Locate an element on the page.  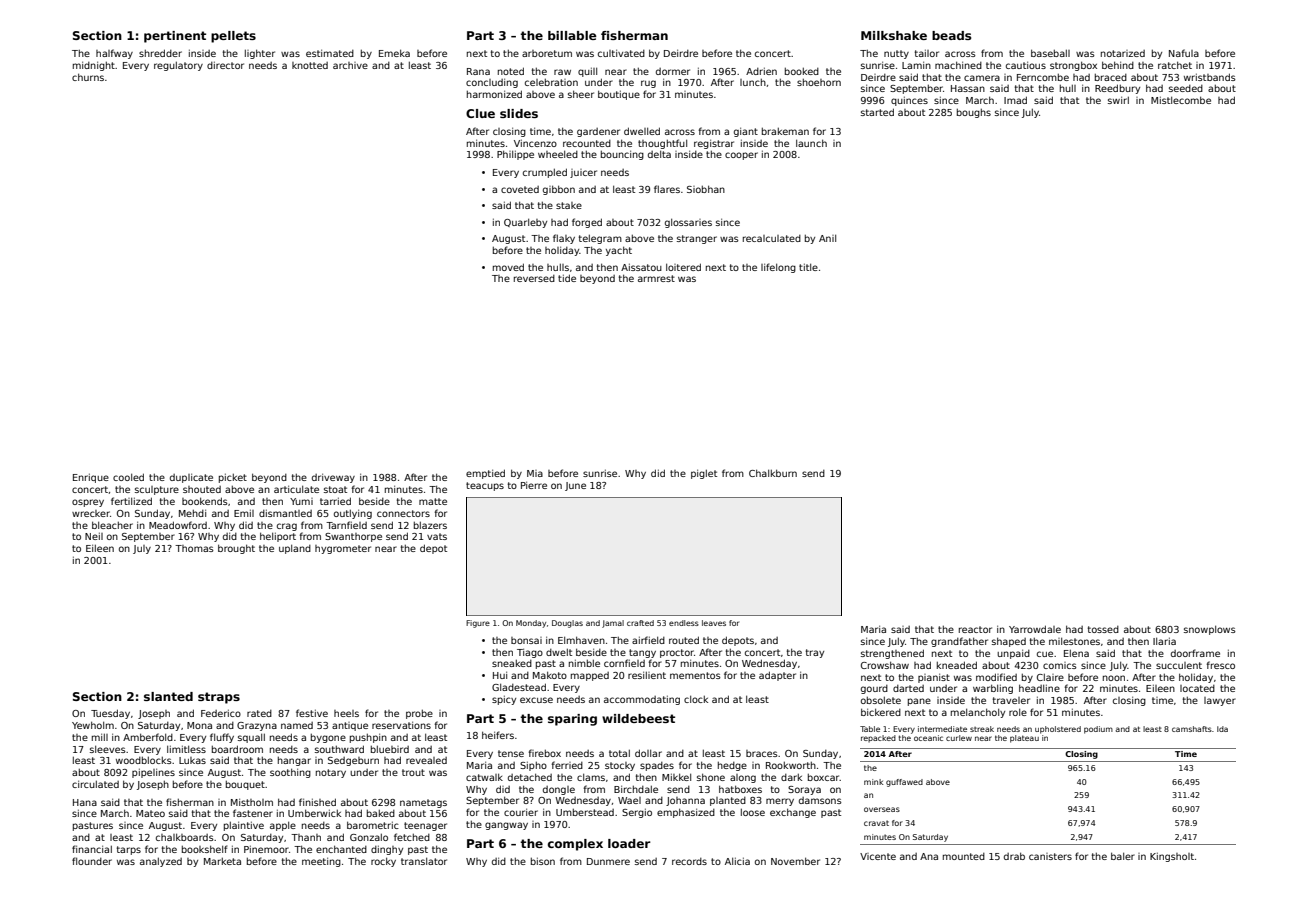
baseball is located at coordinates (1050, 53).
